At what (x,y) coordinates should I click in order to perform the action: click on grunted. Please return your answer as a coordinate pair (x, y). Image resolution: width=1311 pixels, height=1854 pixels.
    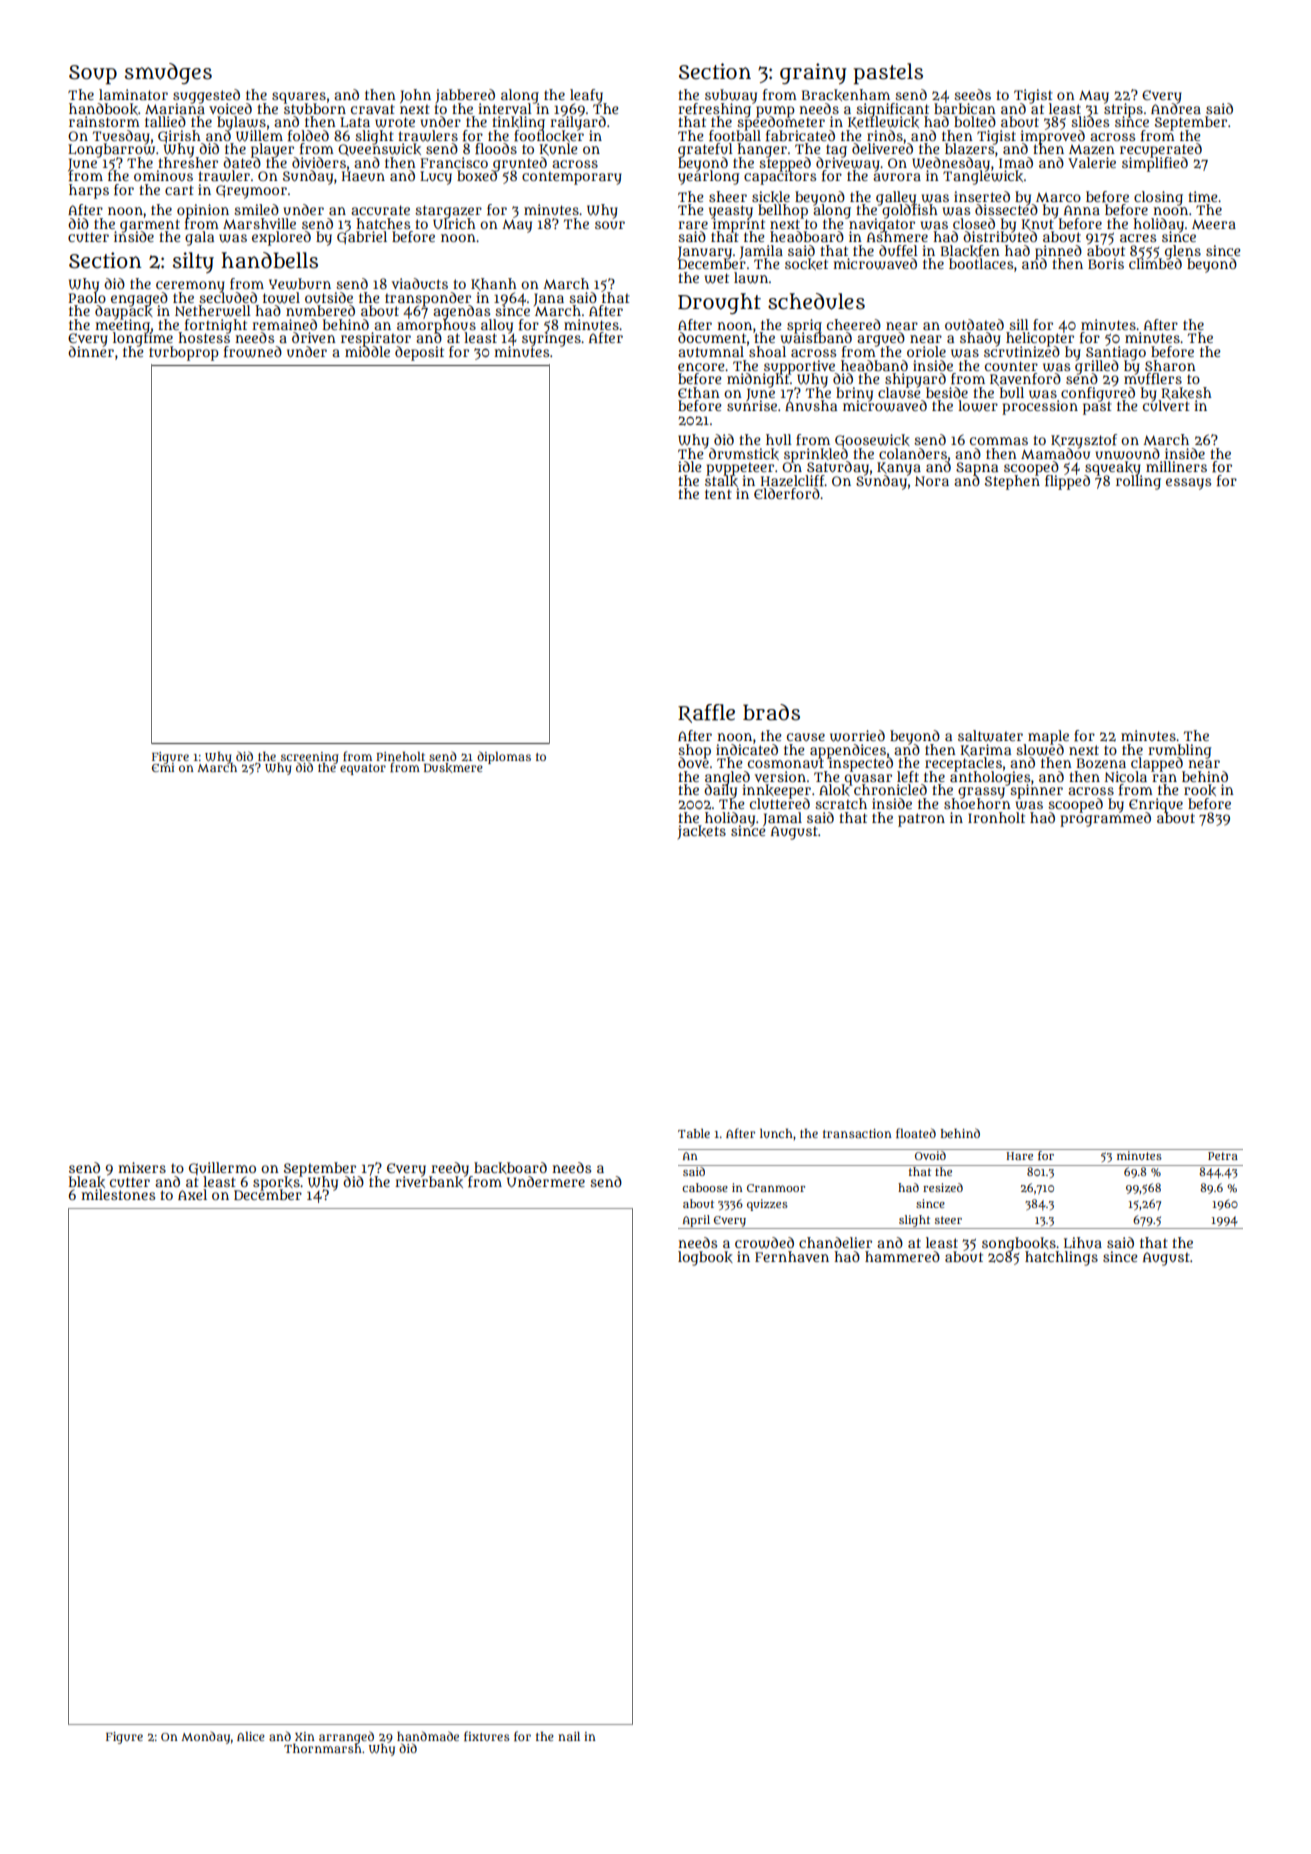
    Looking at the image, I should click on (519, 164).
